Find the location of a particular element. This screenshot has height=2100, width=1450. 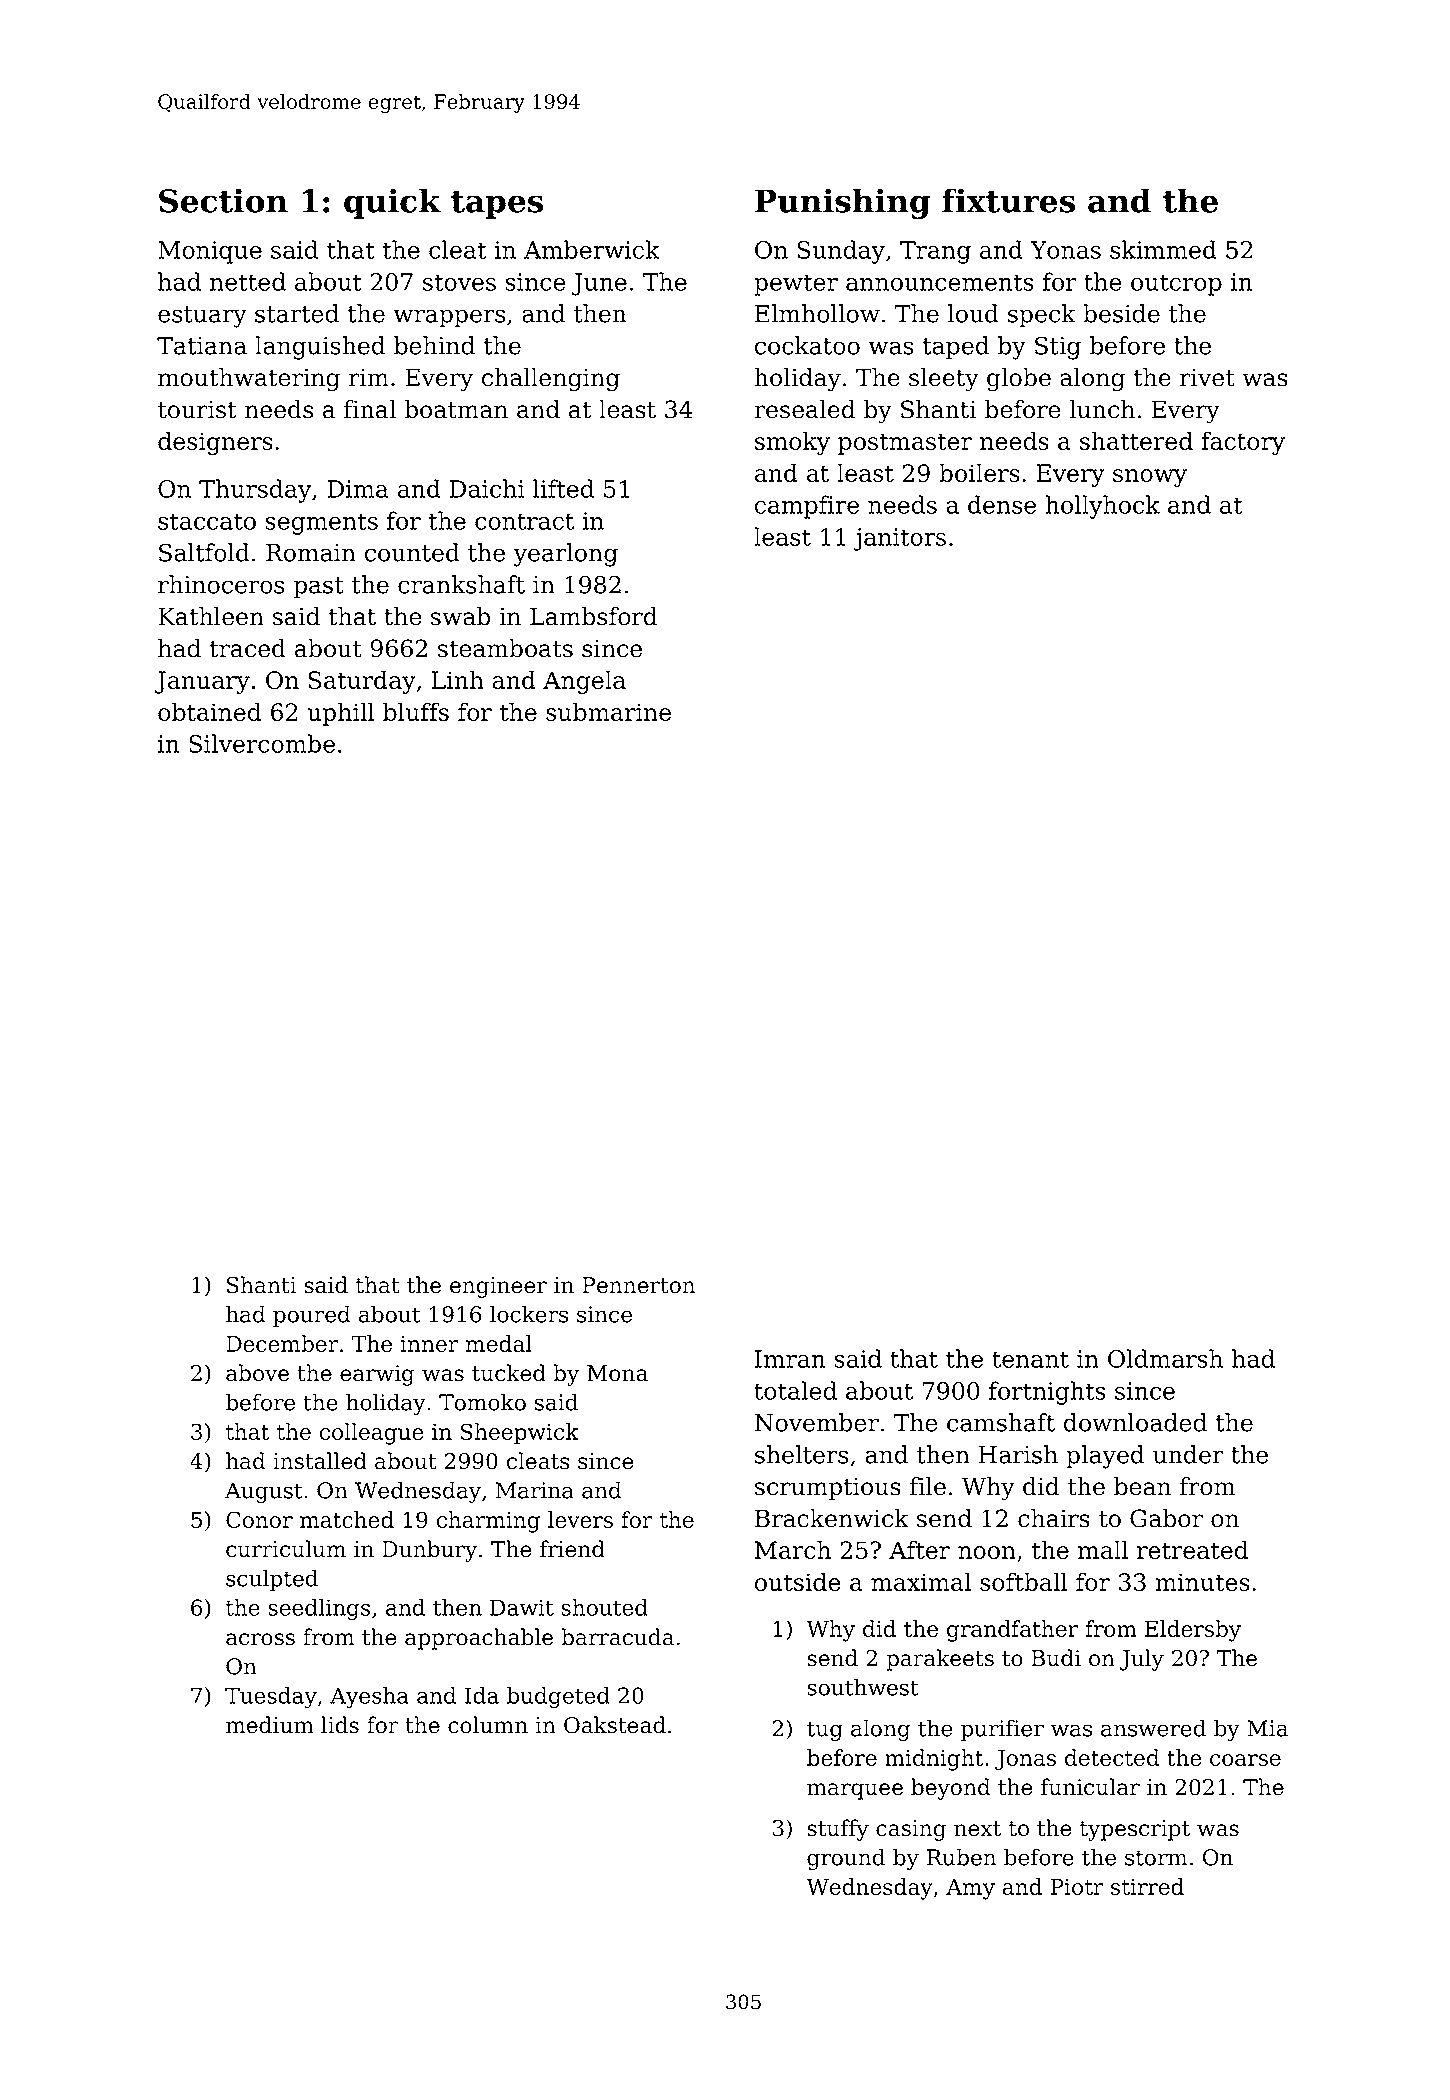

Mona is located at coordinates (617, 1373).
